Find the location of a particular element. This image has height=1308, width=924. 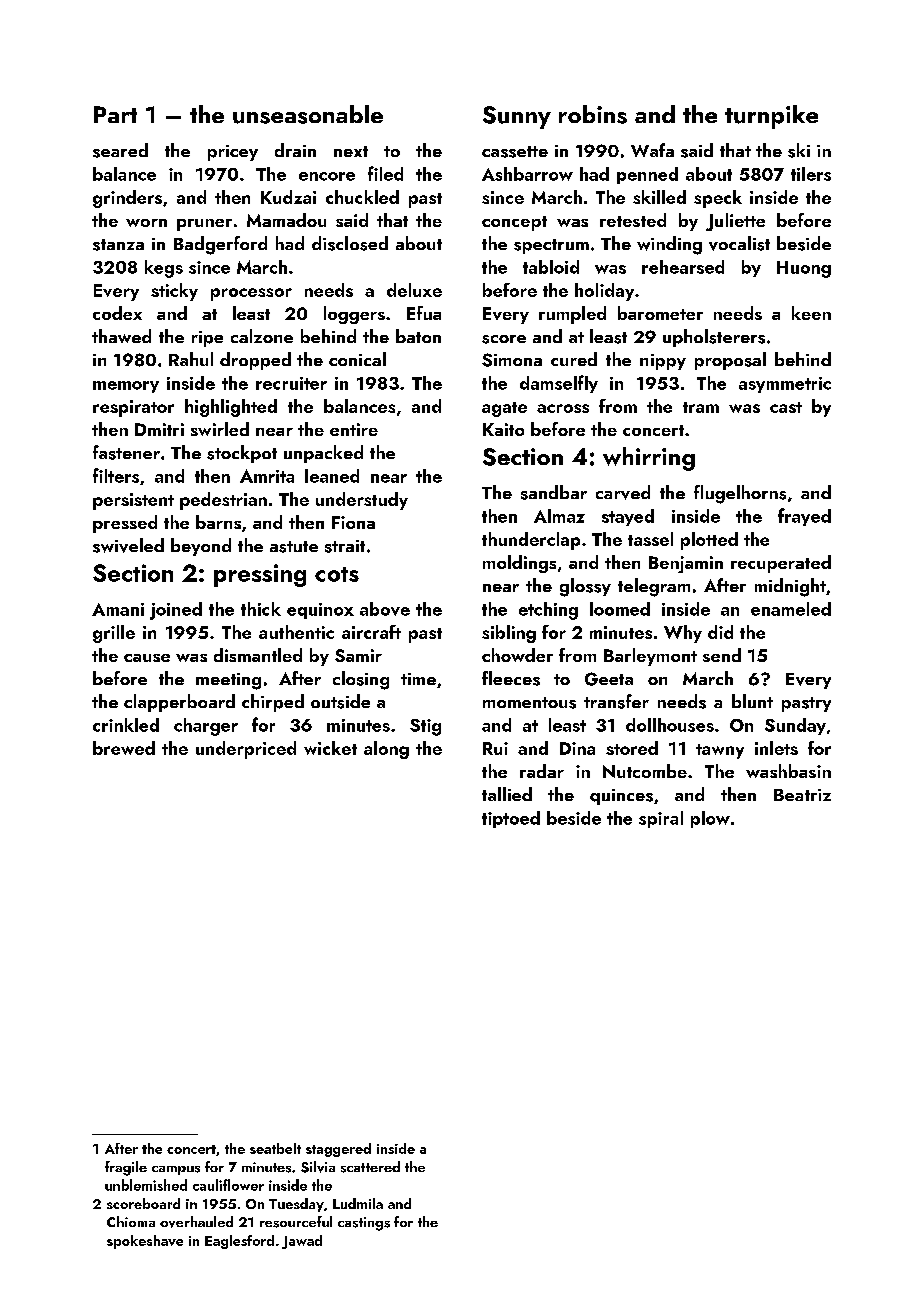

Badgerford is located at coordinates (220, 245).
